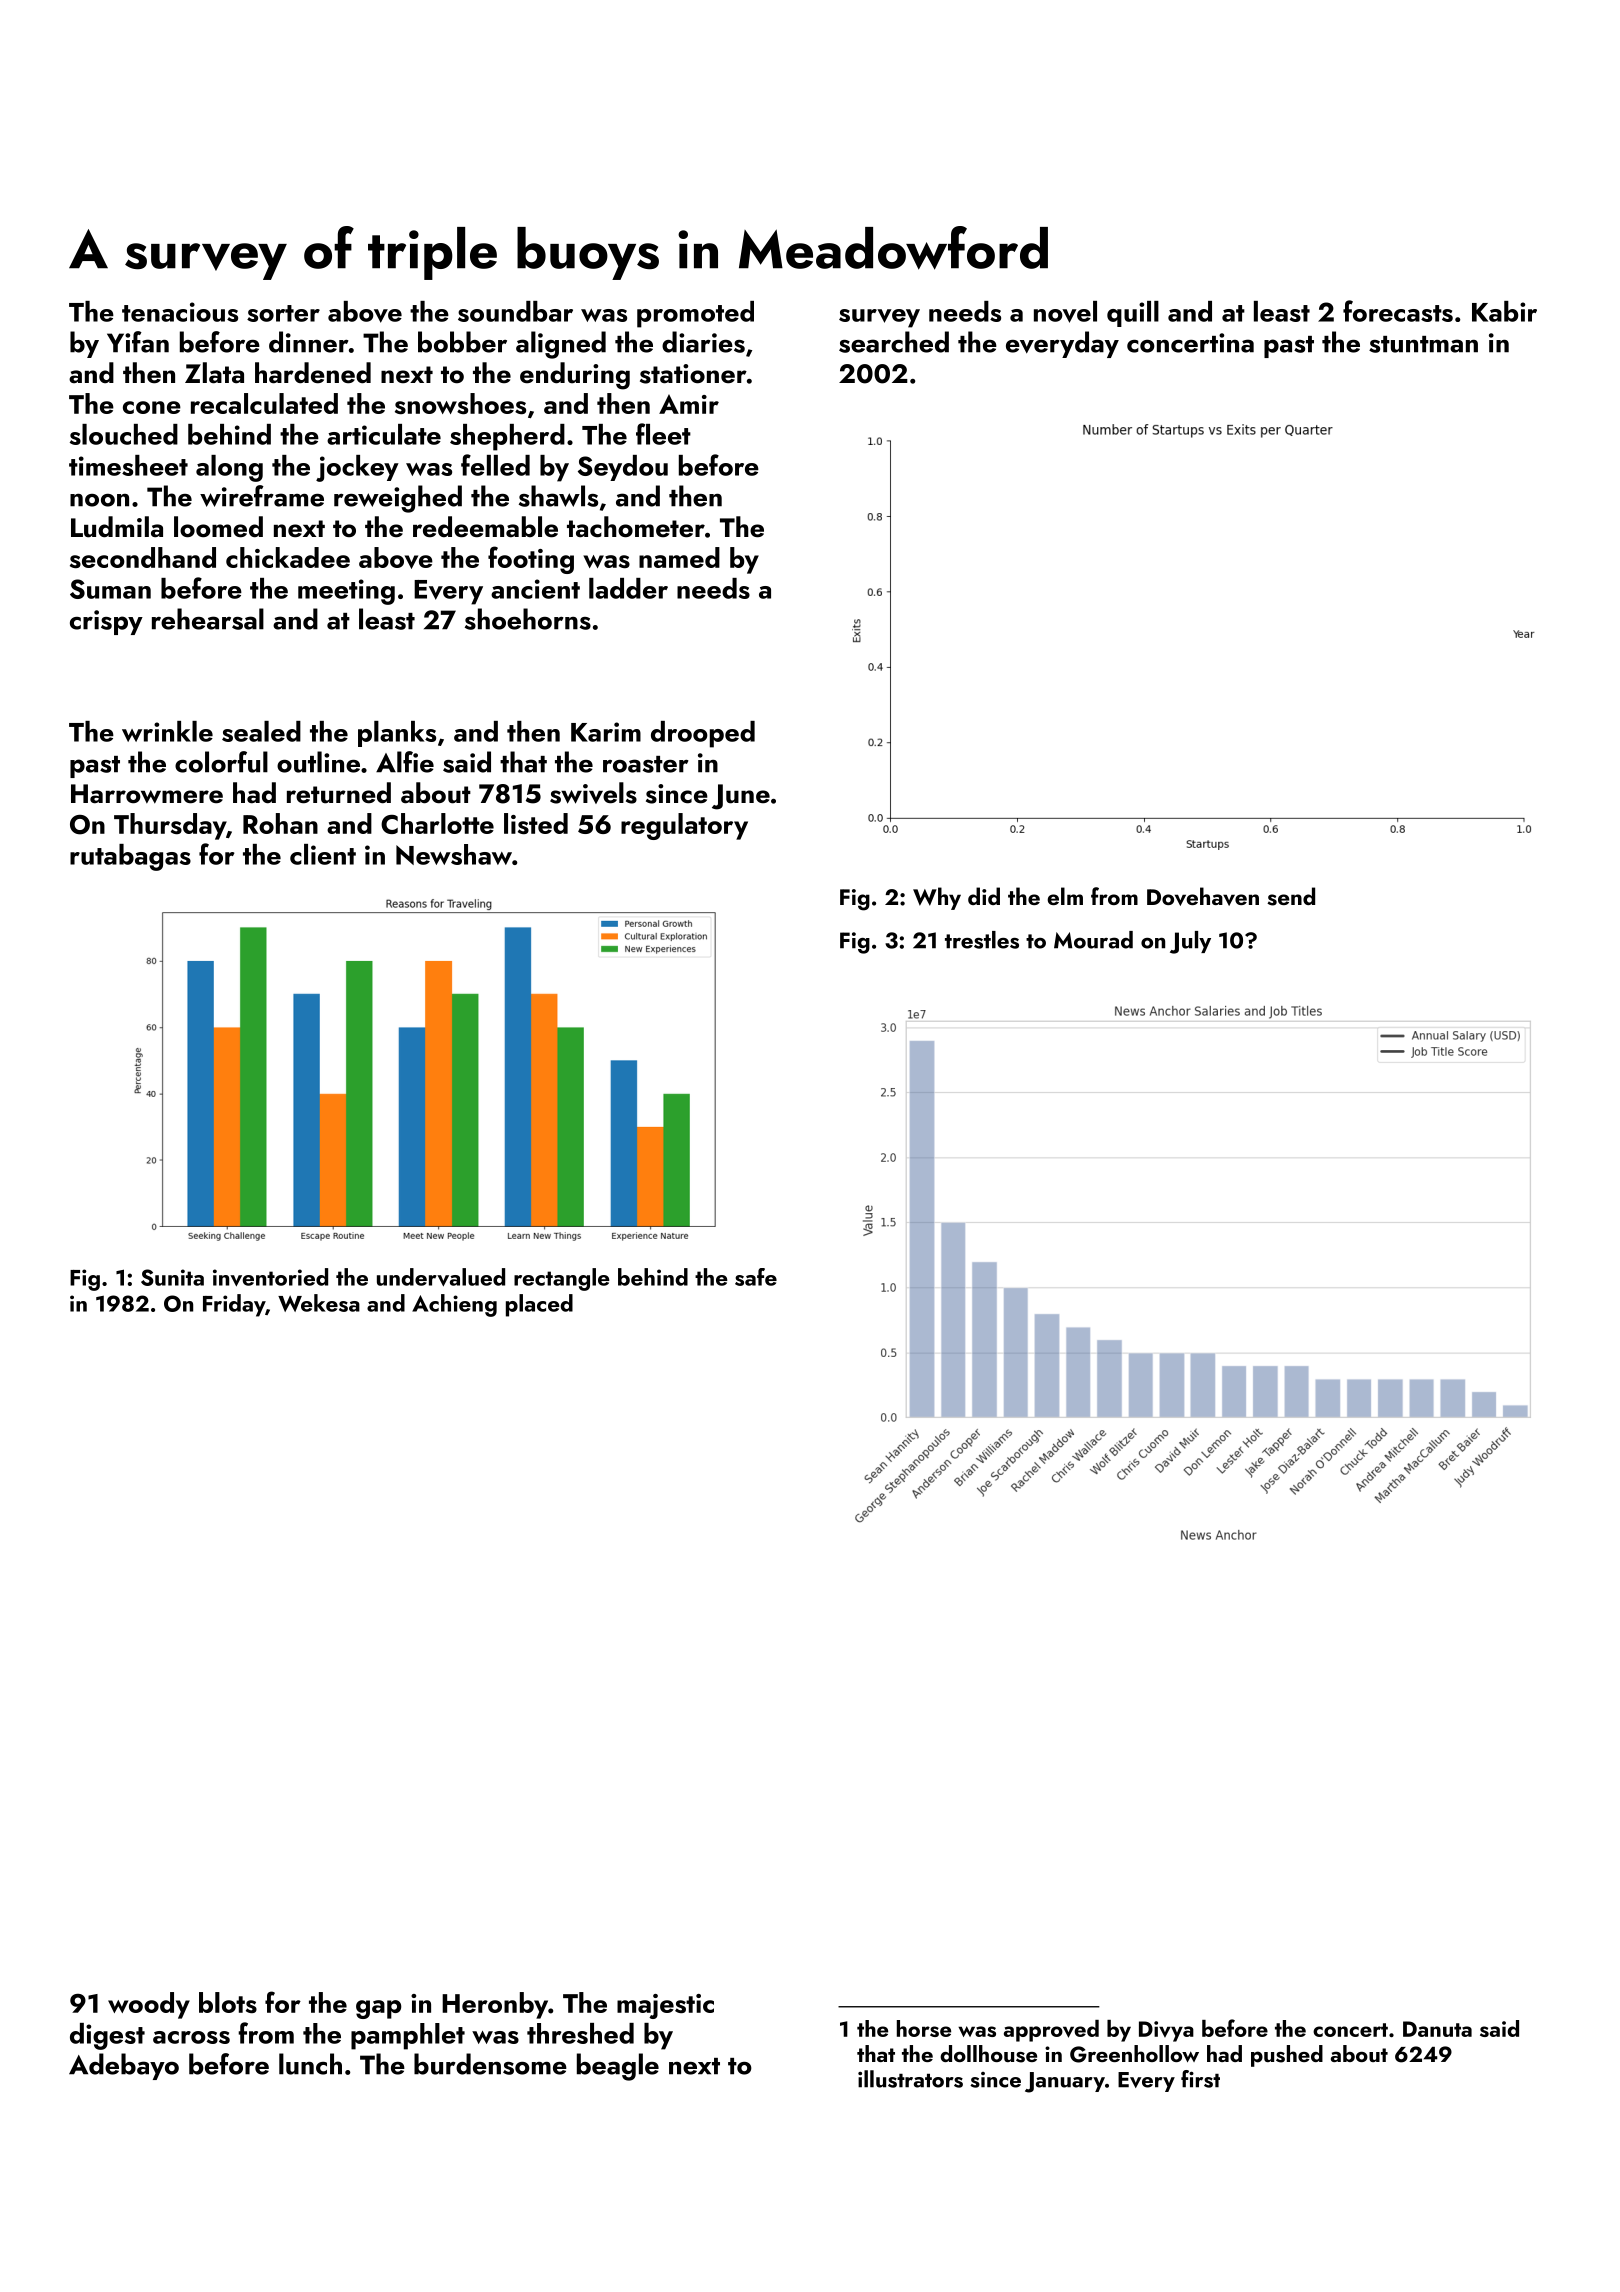  What do you see at coordinates (1200, 2079) in the document?
I see `first` at bounding box center [1200, 2079].
